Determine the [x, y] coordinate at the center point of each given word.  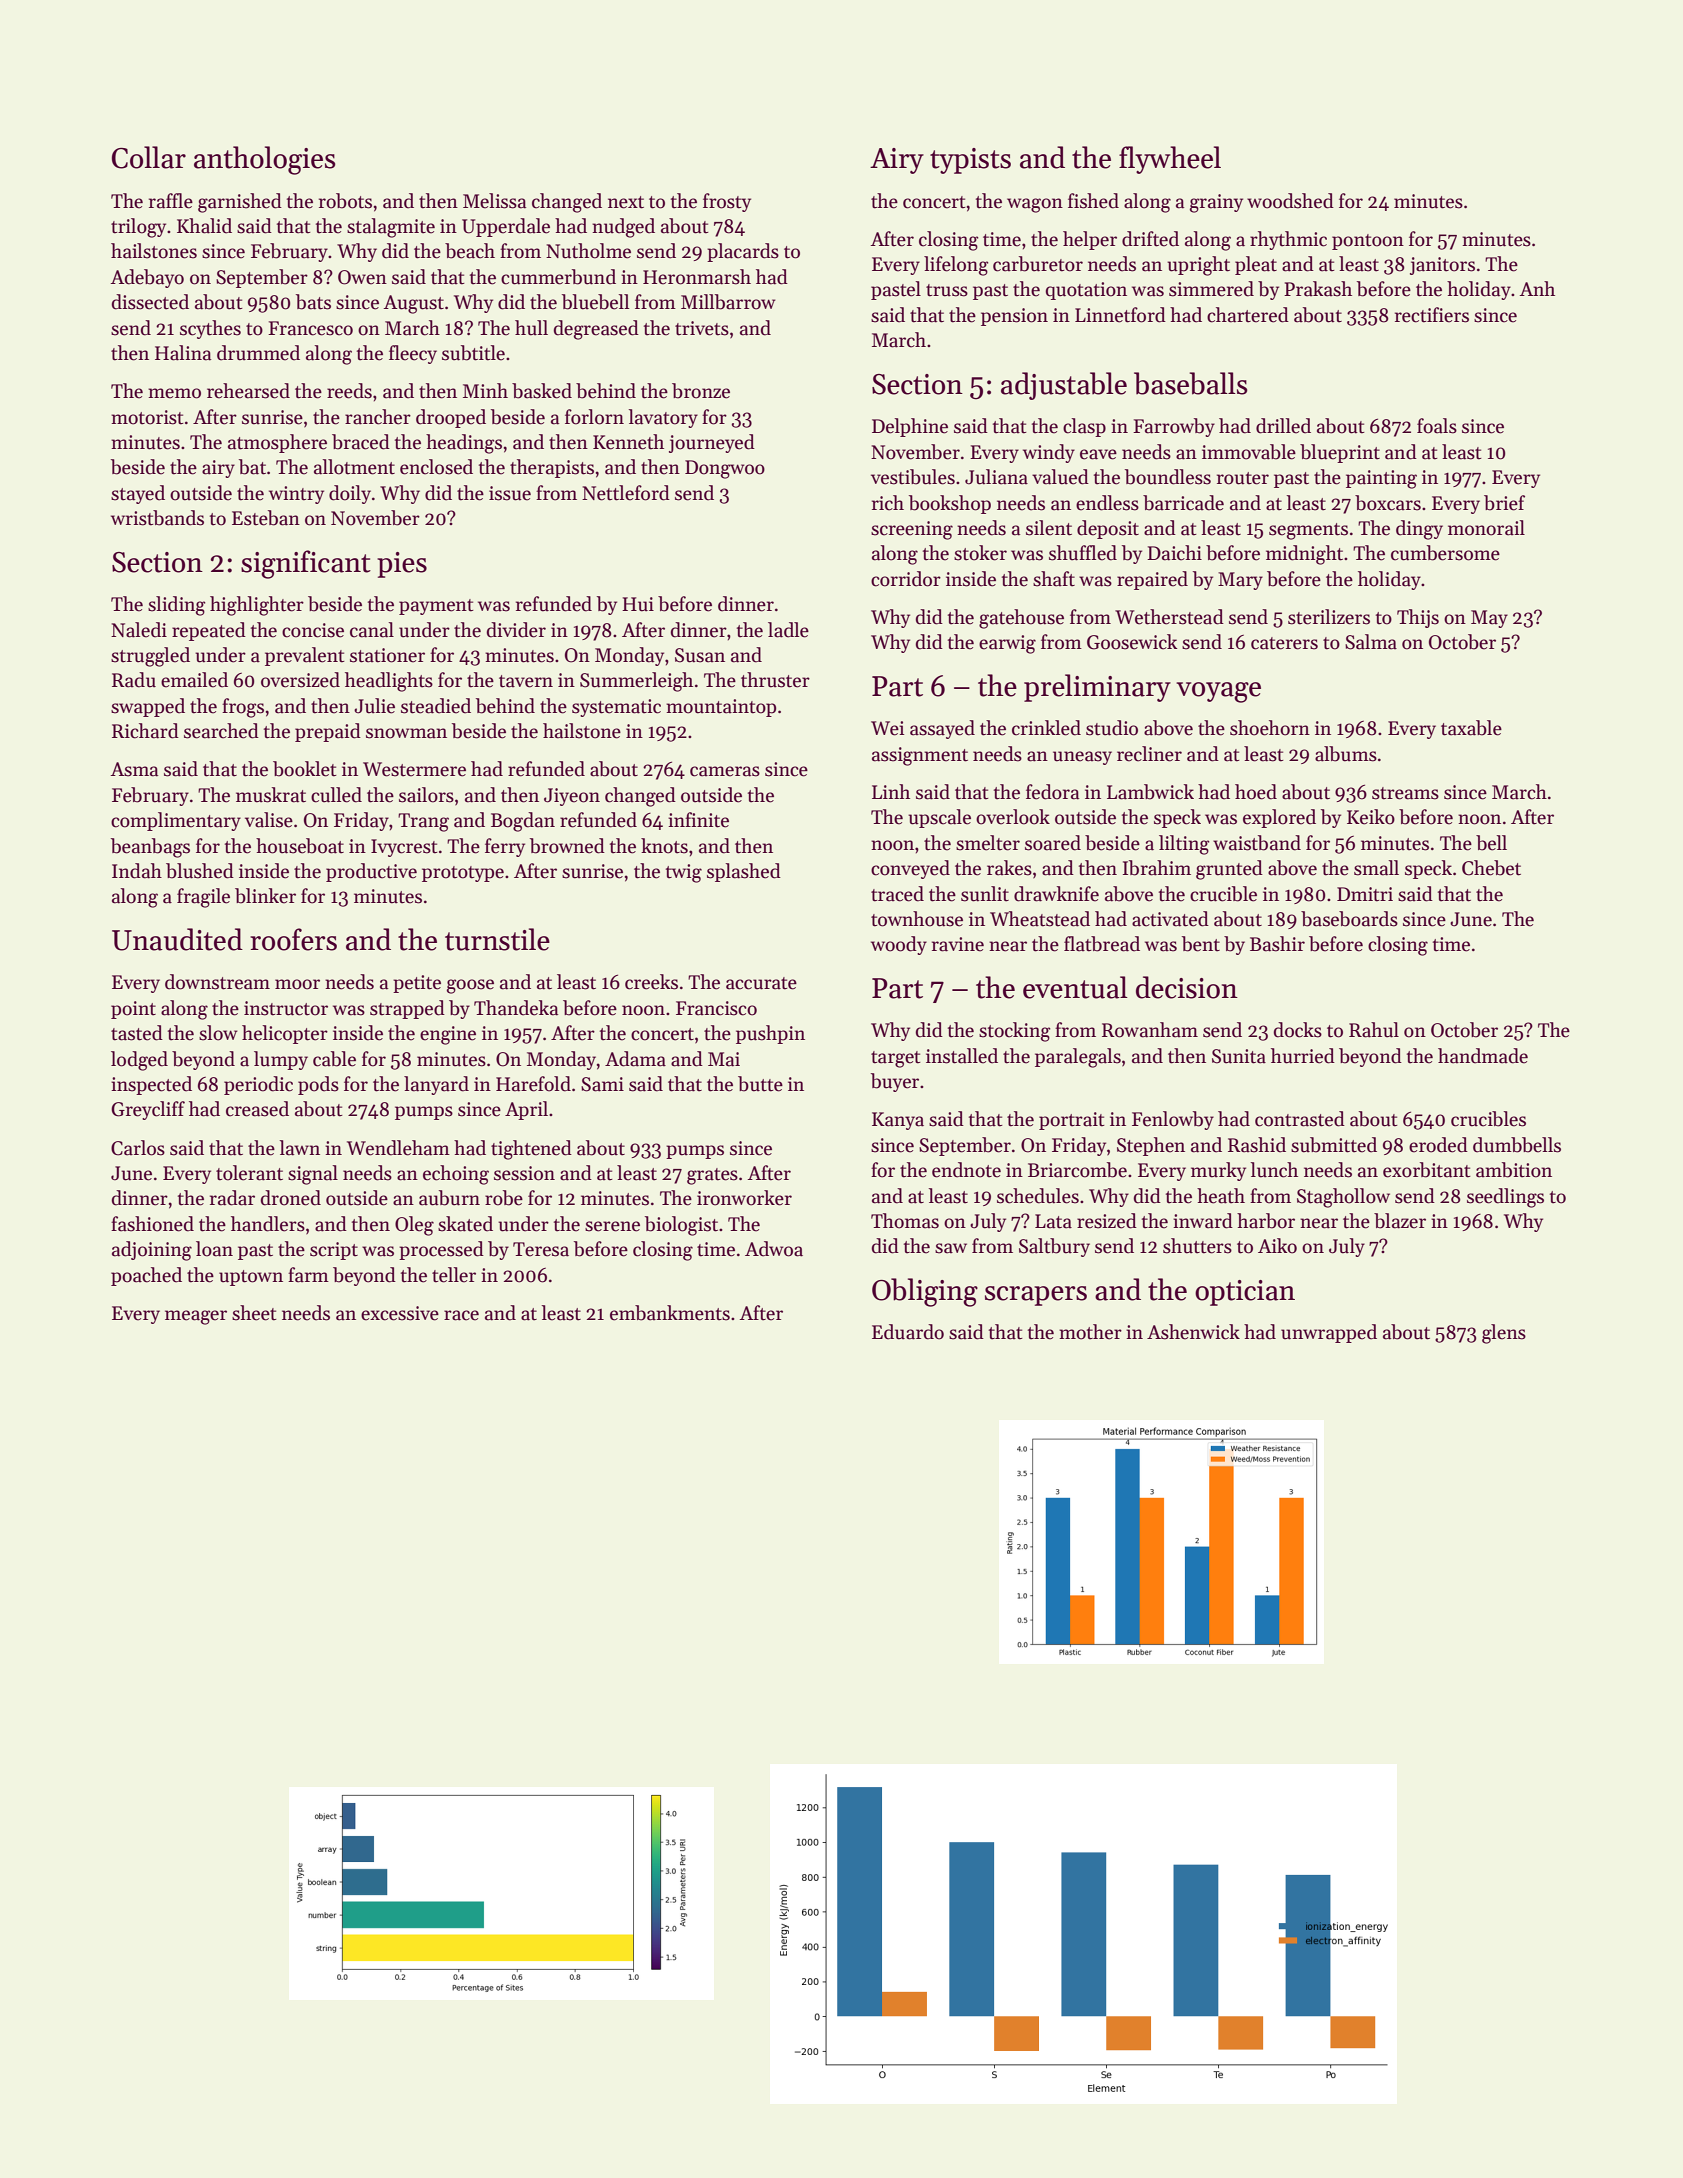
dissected [150, 302]
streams [1405, 793]
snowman [406, 733]
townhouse [917, 919]
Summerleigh [636, 682]
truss [947, 290]
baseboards [1349, 919]
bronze [701, 391]
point [133, 1010]
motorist [147, 417]
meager [196, 1317]
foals [1437, 426]
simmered [1211, 289]
